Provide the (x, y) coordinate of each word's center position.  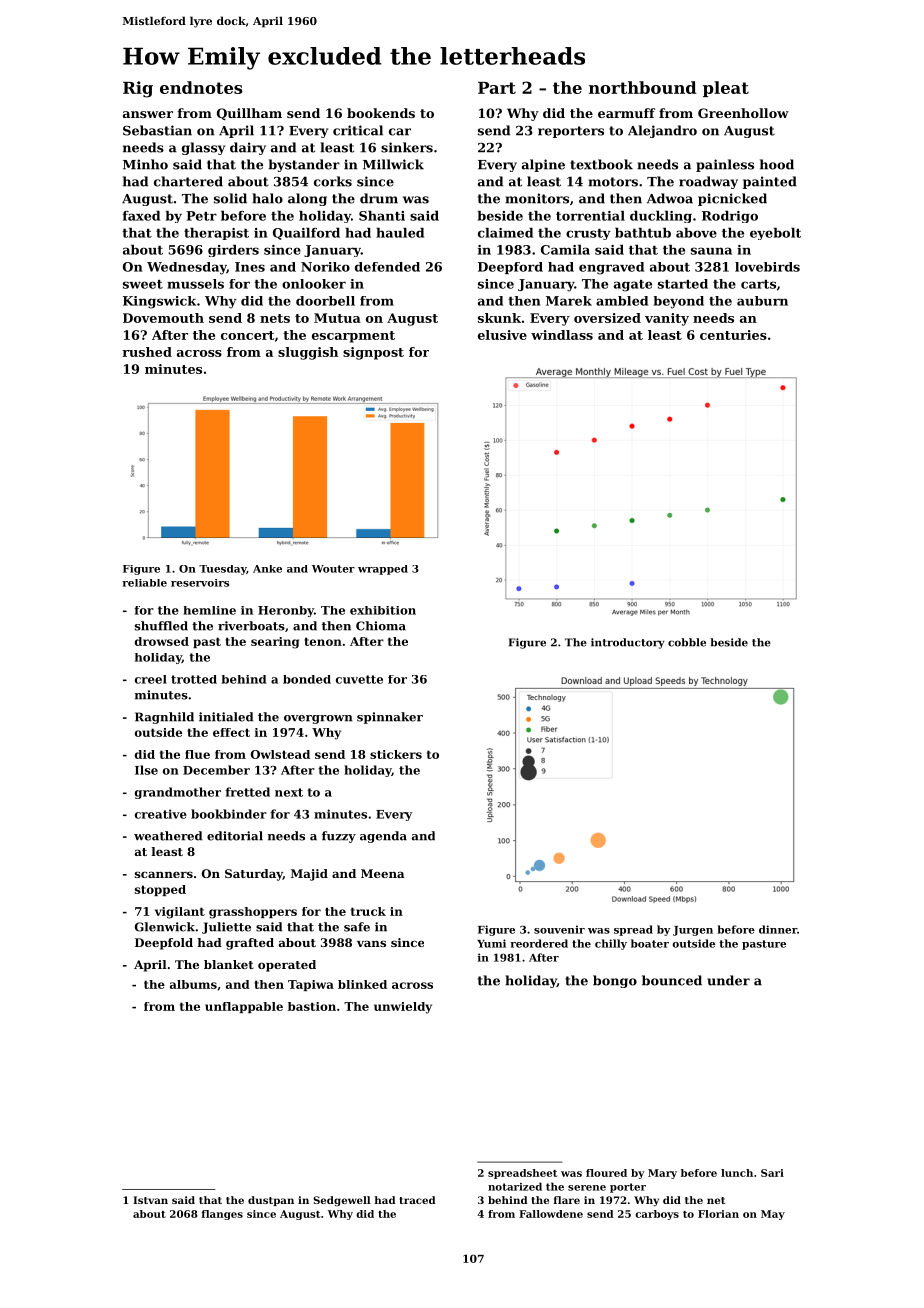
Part (497, 88)
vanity (667, 319)
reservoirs (200, 583)
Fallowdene (551, 1214)
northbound (642, 87)
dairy (248, 148)
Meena (383, 873)
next (289, 792)
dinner (778, 929)
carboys (657, 1215)
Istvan (150, 1200)
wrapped (383, 570)
